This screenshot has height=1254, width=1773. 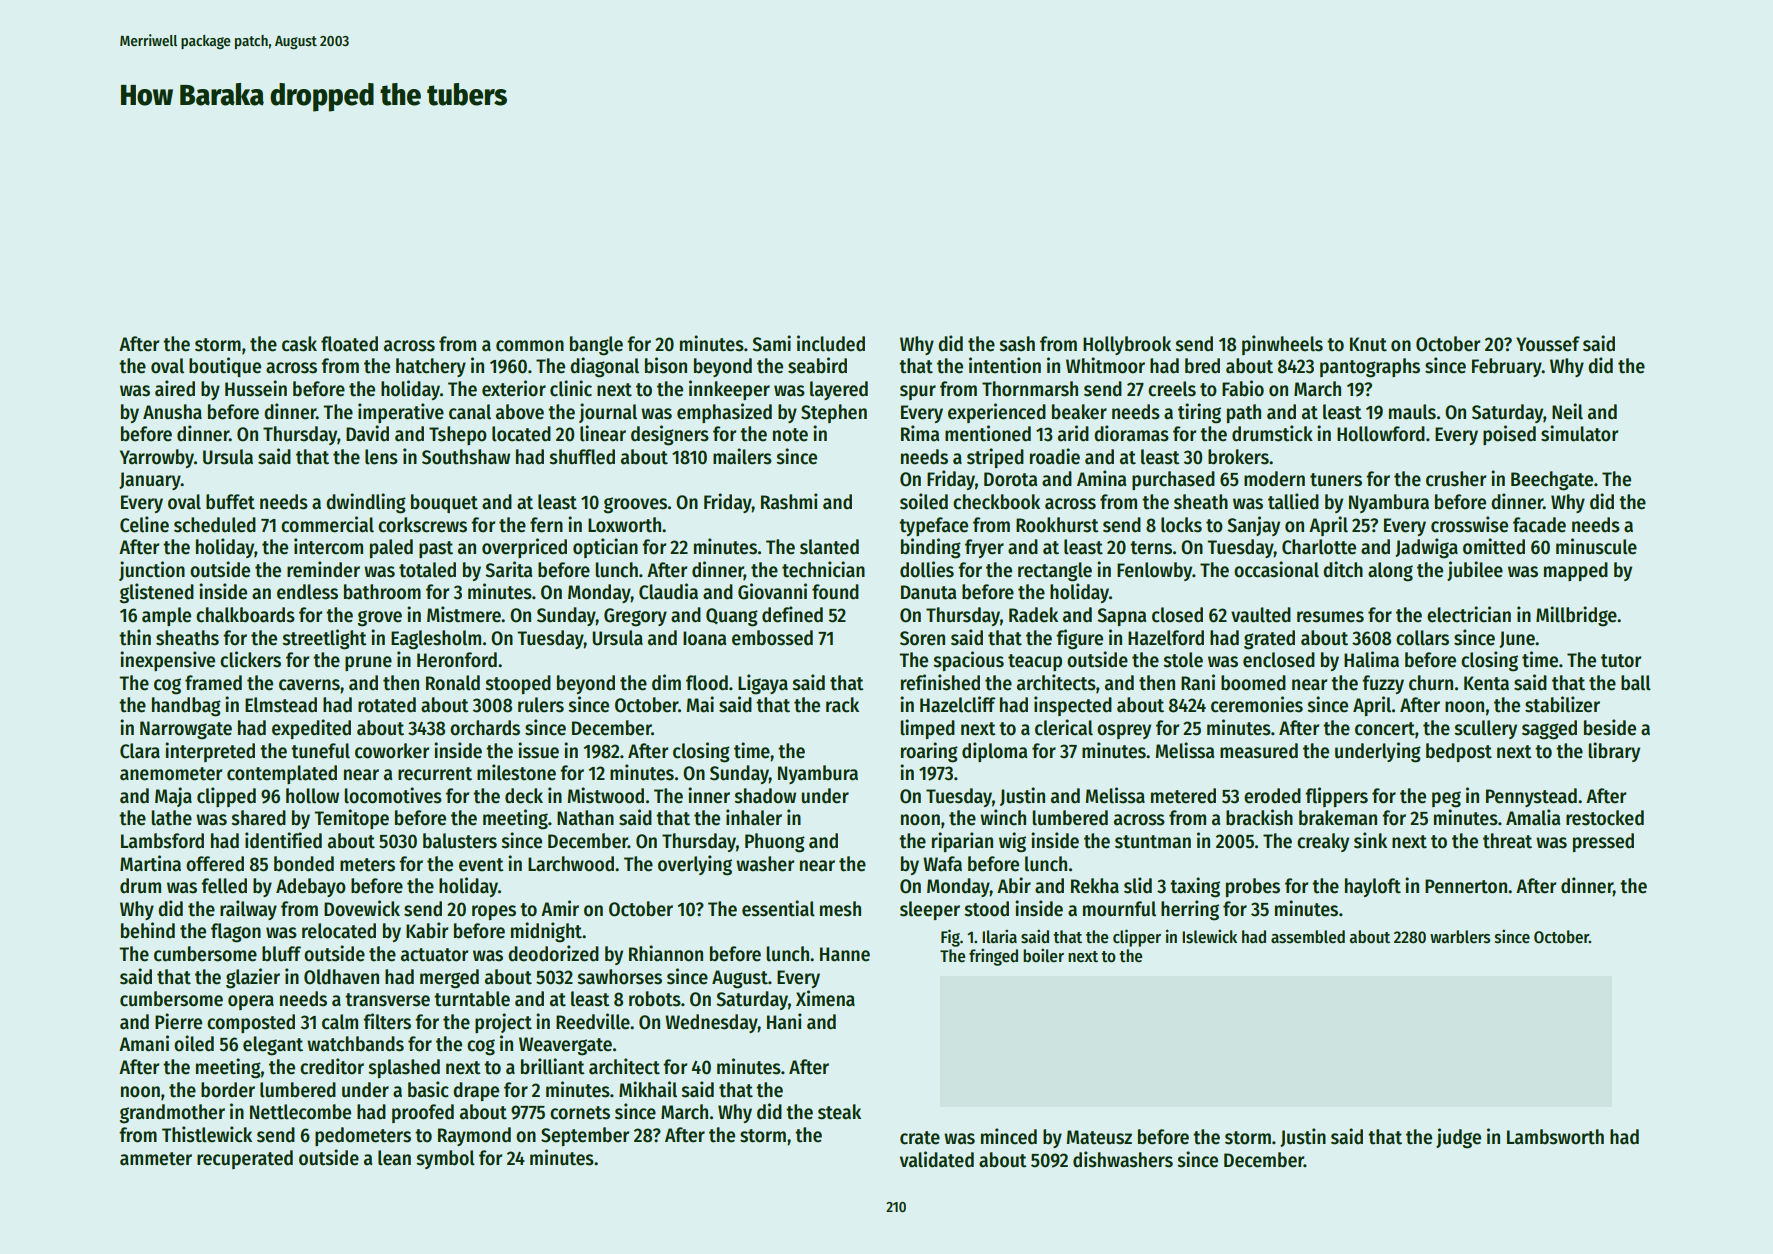 What do you see at coordinates (340, 1022) in the screenshot?
I see `calm` at bounding box center [340, 1022].
